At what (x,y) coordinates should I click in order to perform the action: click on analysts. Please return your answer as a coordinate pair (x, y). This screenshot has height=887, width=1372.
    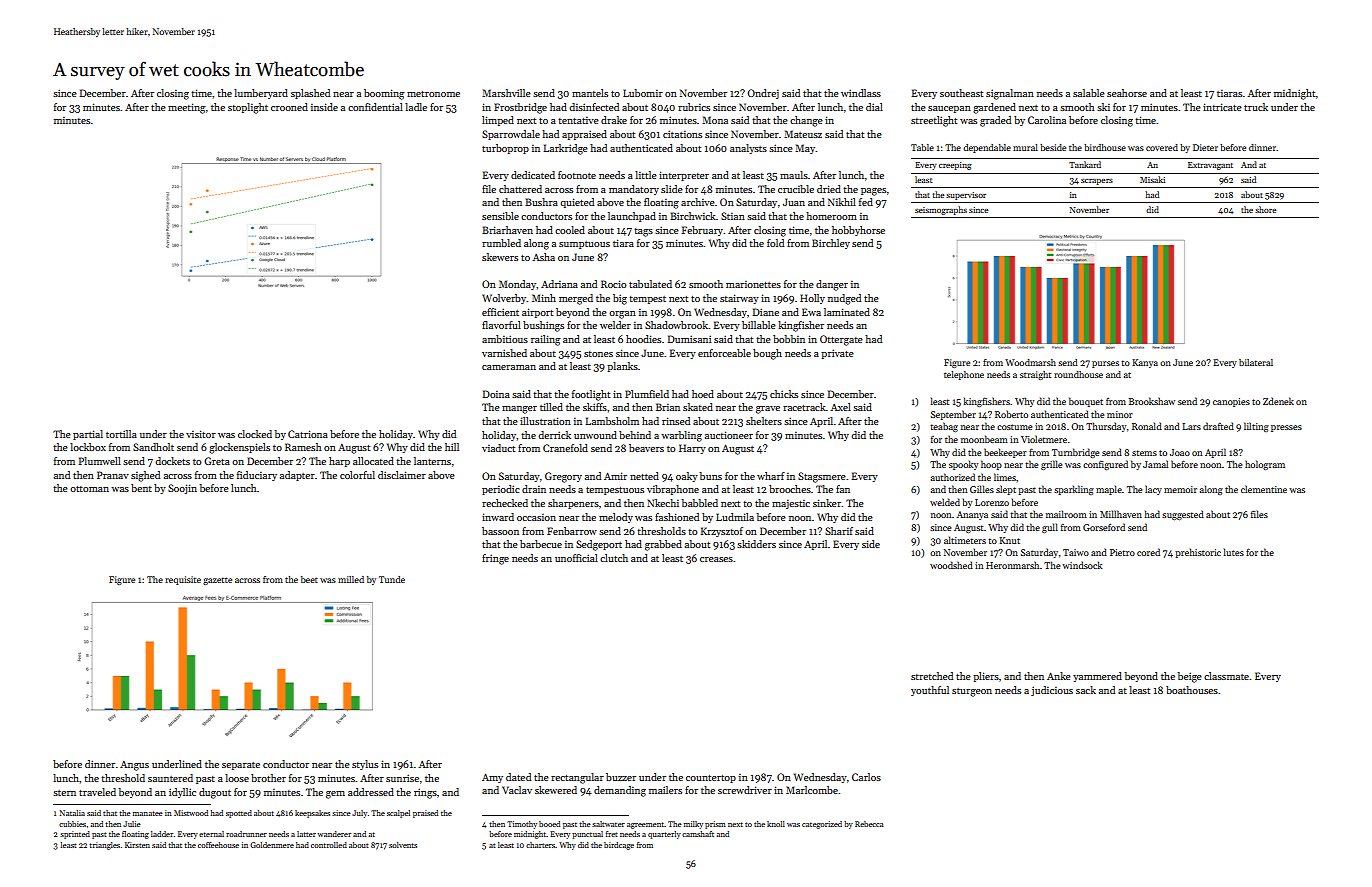
    Looking at the image, I should click on (748, 149).
